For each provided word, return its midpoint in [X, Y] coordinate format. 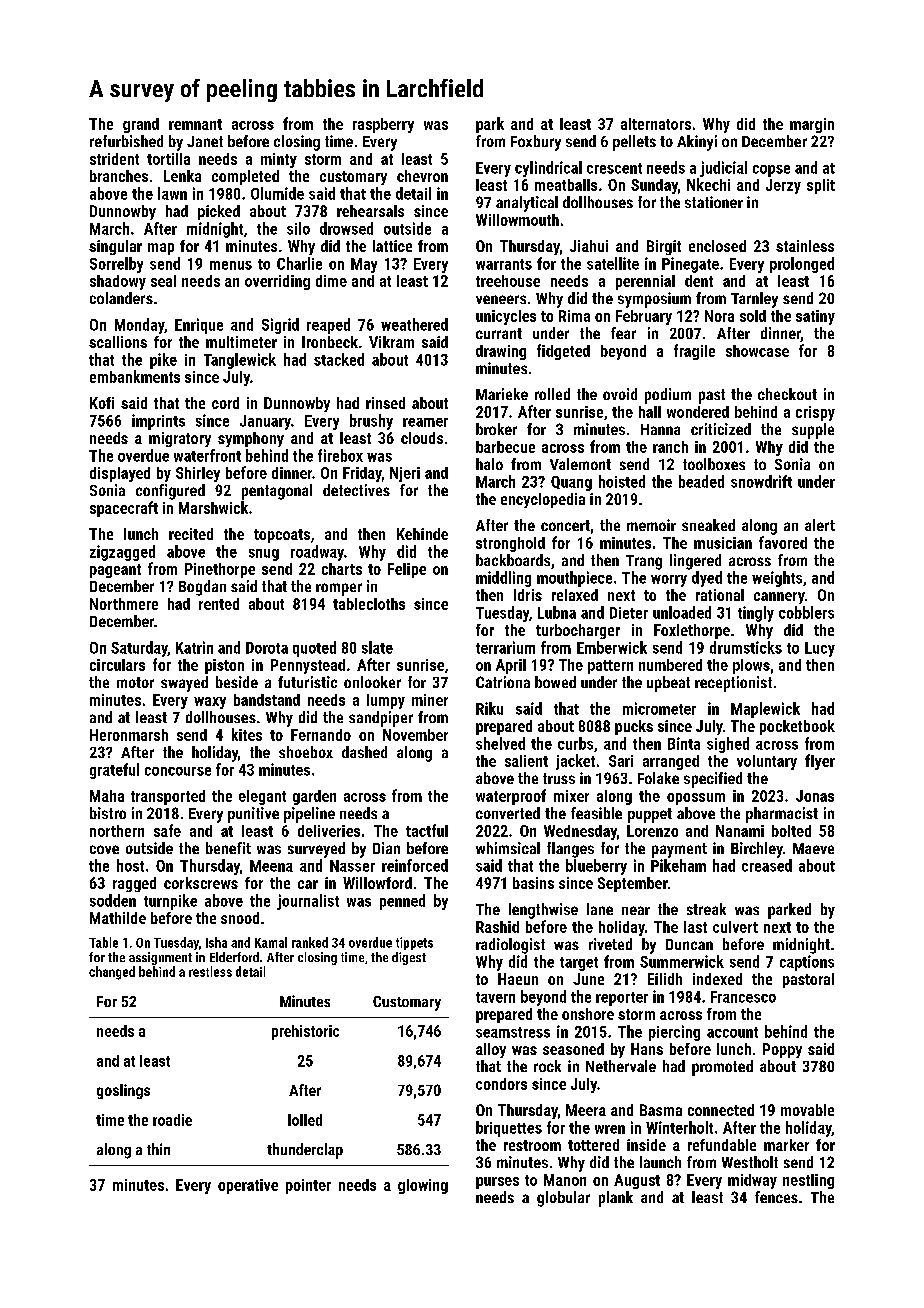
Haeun [518, 979]
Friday [362, 474]
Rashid [497, 927]
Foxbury [536, 143]
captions [807, 963]
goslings [123, 1091]
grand [141, 125]
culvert [735, 927]
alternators [656, 124]
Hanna [660, 429]
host [130, 865]
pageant [115, 571]
